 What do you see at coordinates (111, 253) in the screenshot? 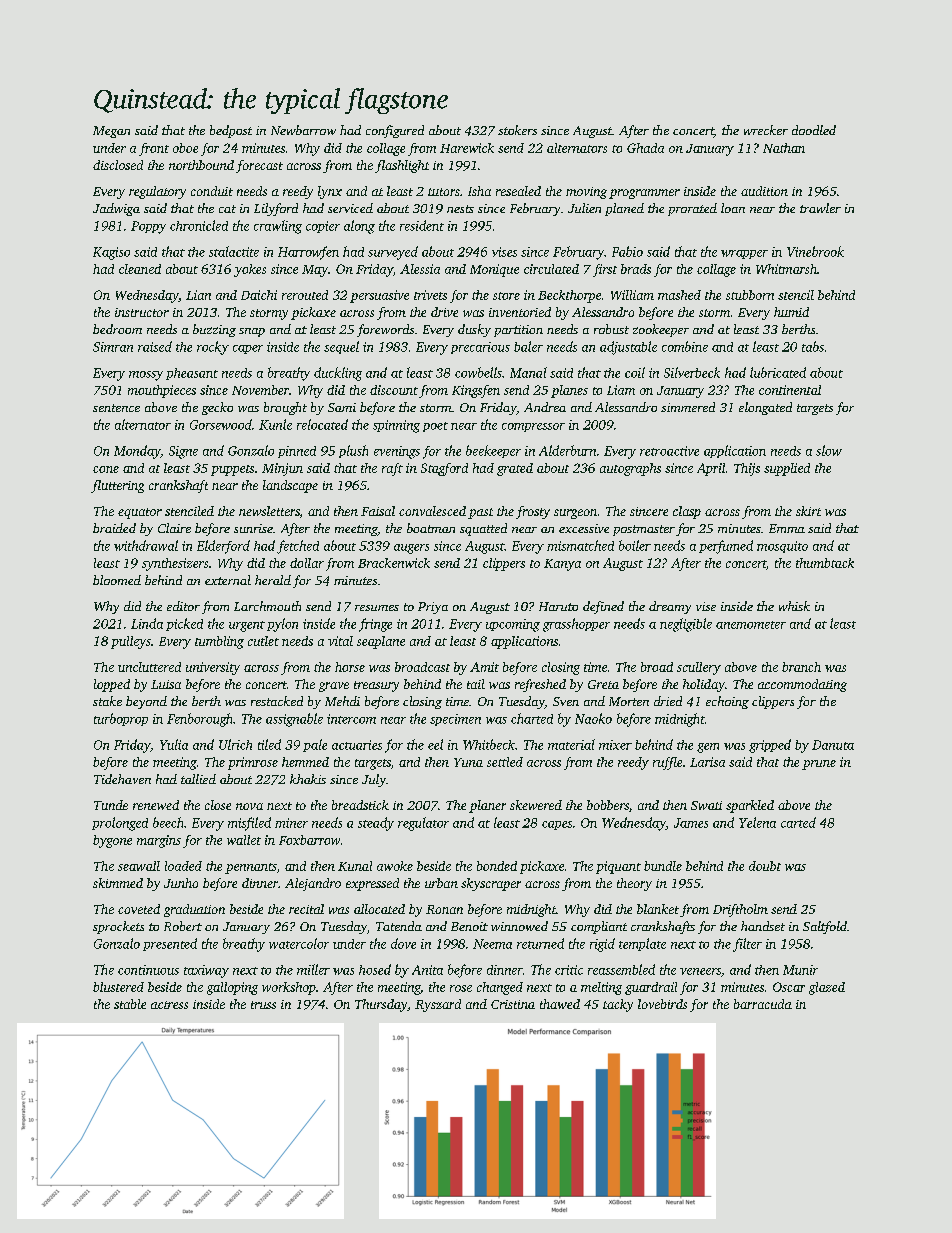
I see `Kagiso` at bounding box center [111, 253].
